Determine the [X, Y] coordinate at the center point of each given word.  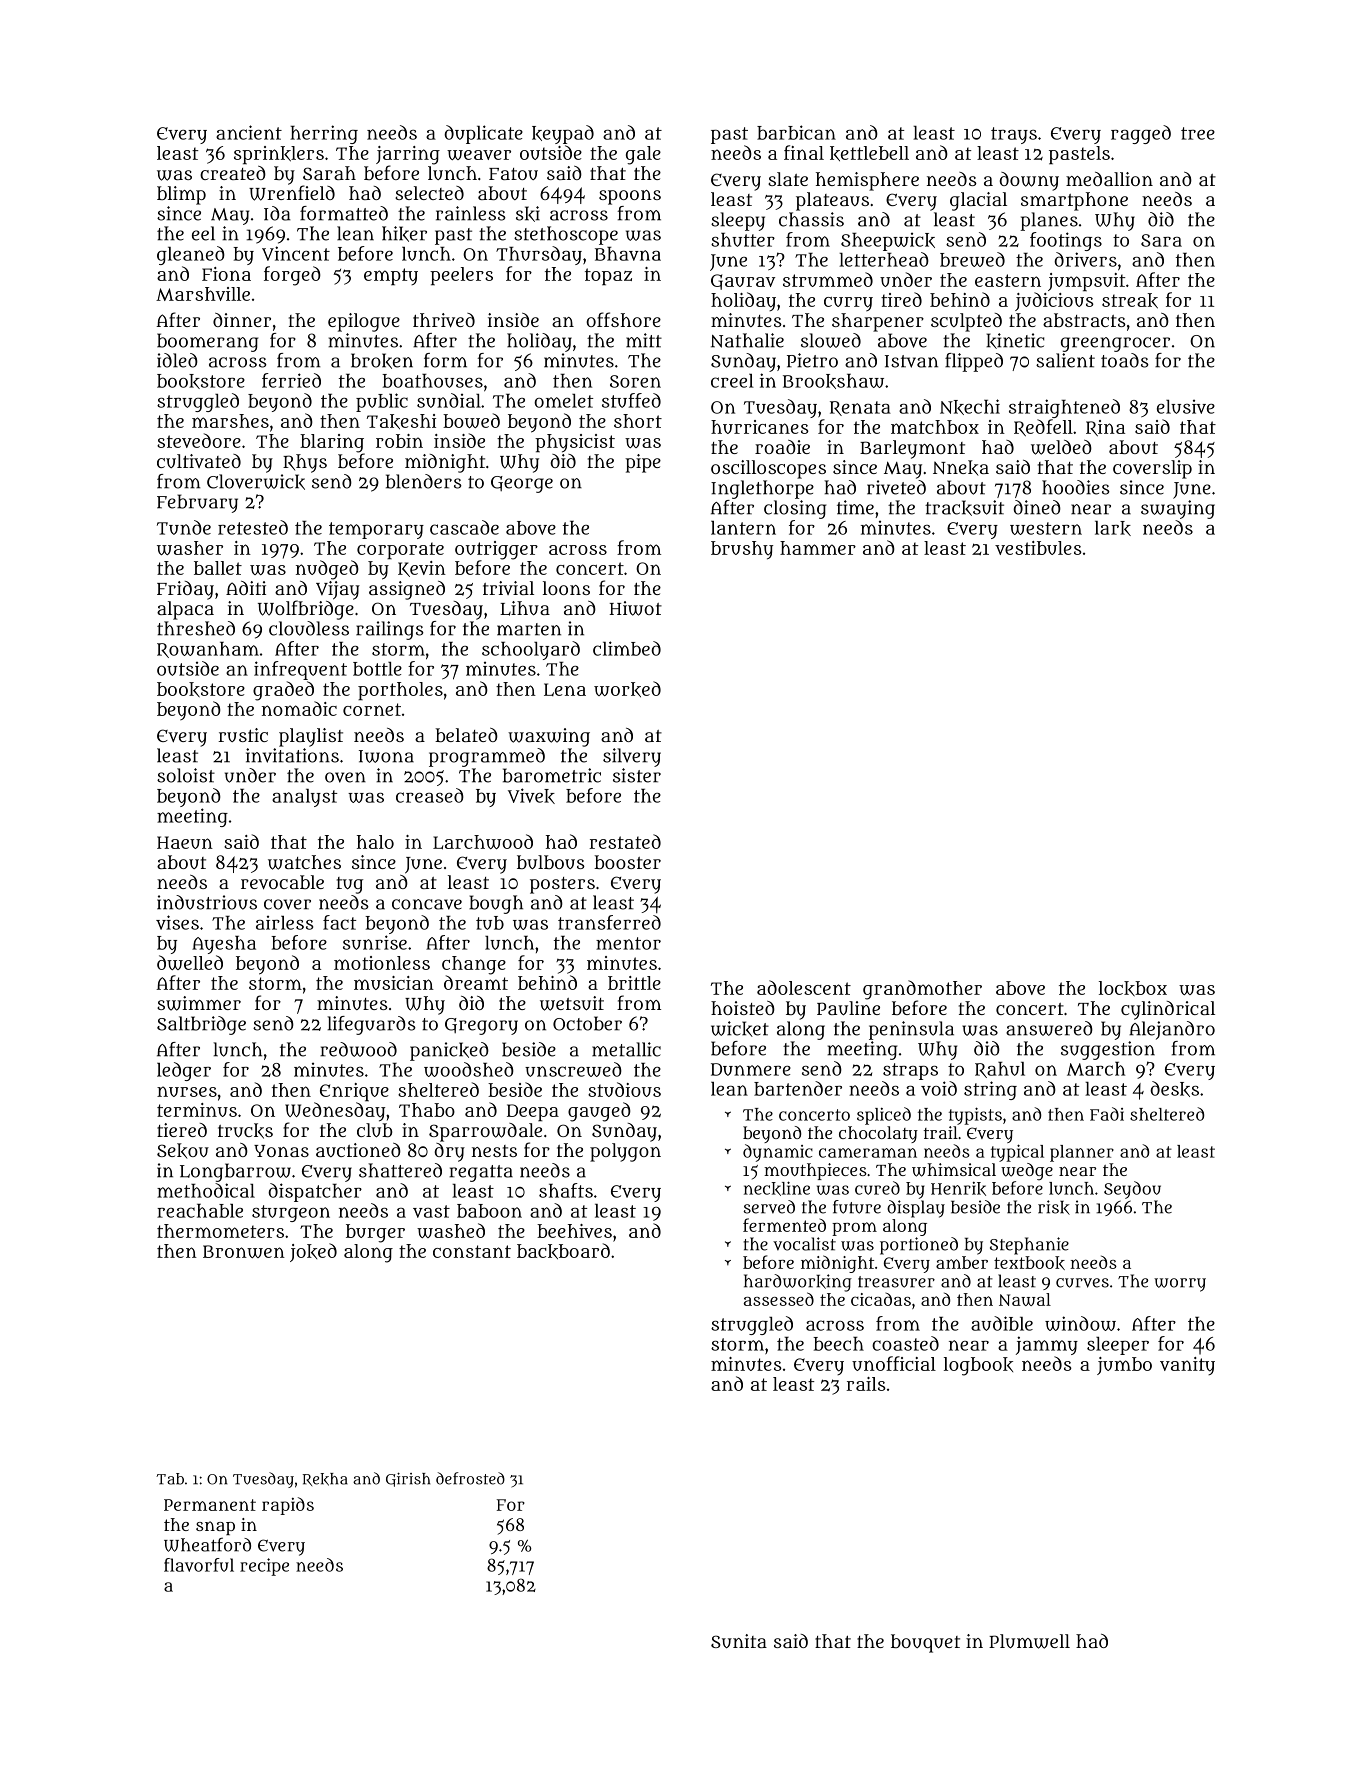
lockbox [1133, 988]
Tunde [184, 527]
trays [1014, 135]
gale [643, 155]
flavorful [199, 1565]
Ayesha [224, 945]
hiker [404, 234]
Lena [565, 689]
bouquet [925, 1643]
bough [496, 904]
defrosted [470, 1478]
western [1046, 528]
